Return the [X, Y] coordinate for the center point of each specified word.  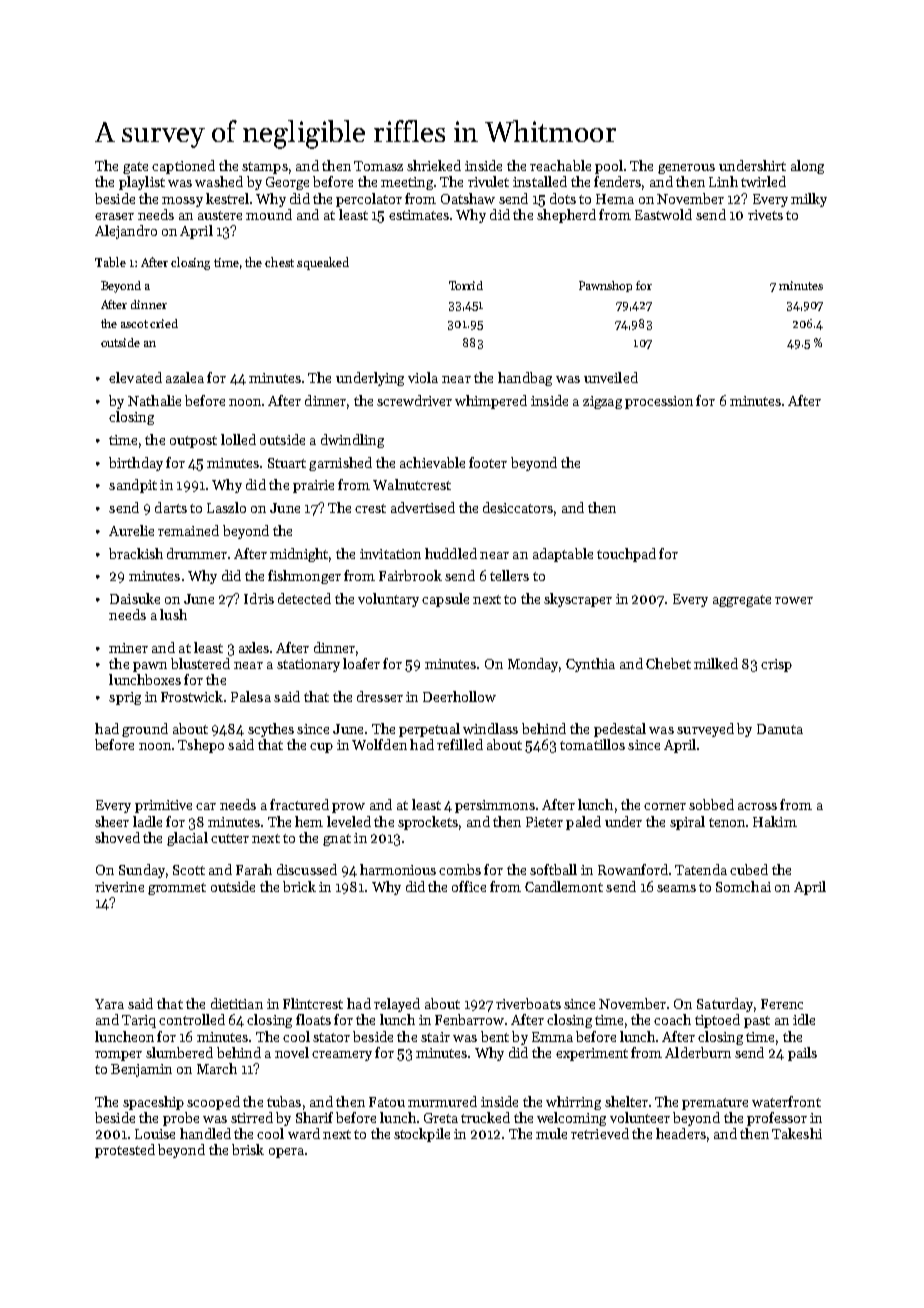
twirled [763, 181]
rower [794, 600]
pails [802, 1054]
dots [563, 198]
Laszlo [226, 507]
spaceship [153, 1103]
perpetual [429, 730]
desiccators [518, 507]
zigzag [602, 402]
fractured [299, 804]
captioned [183, 167]
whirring [573, 1103]
